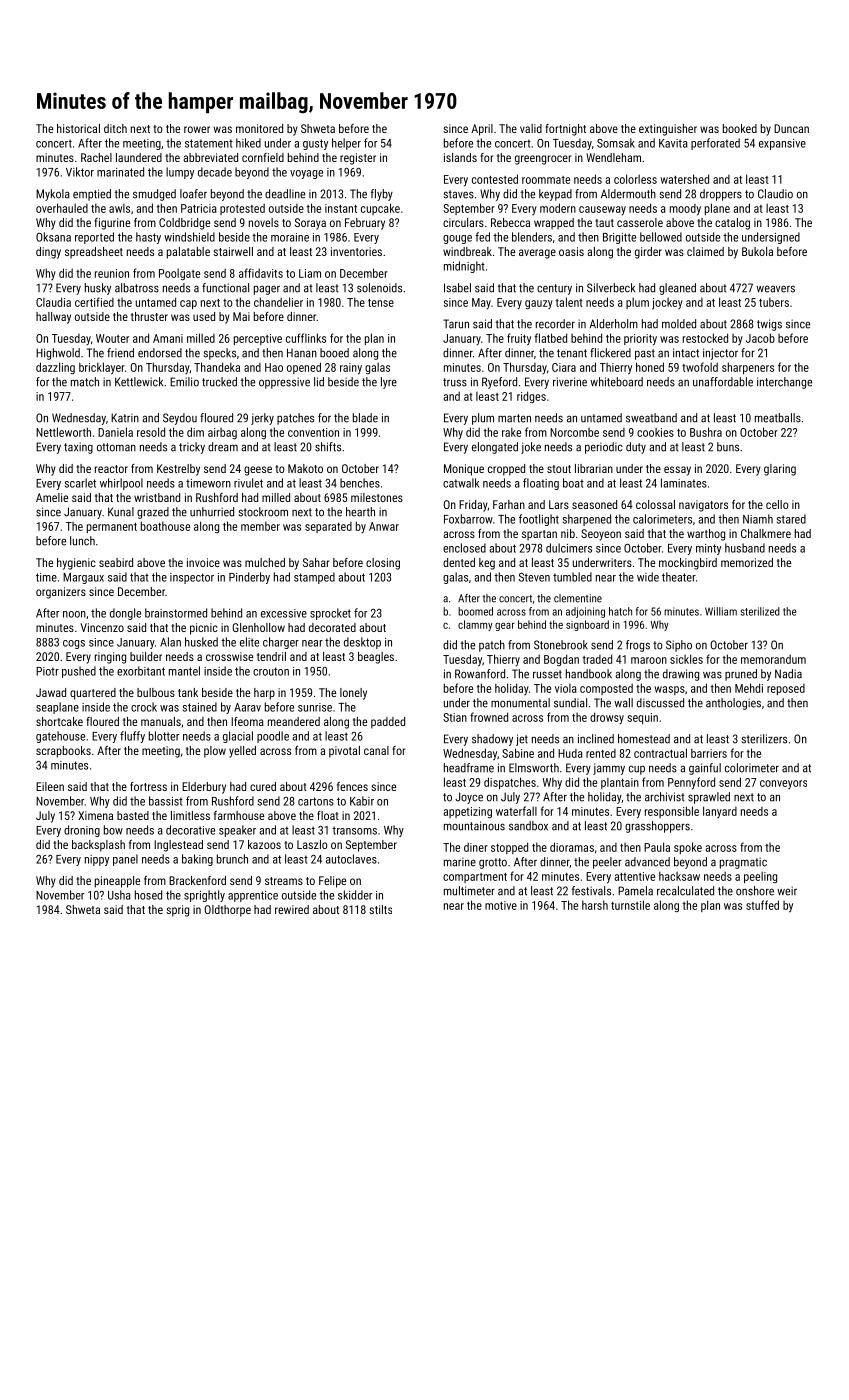  I want to click on Farhan, so click(509, 504).
